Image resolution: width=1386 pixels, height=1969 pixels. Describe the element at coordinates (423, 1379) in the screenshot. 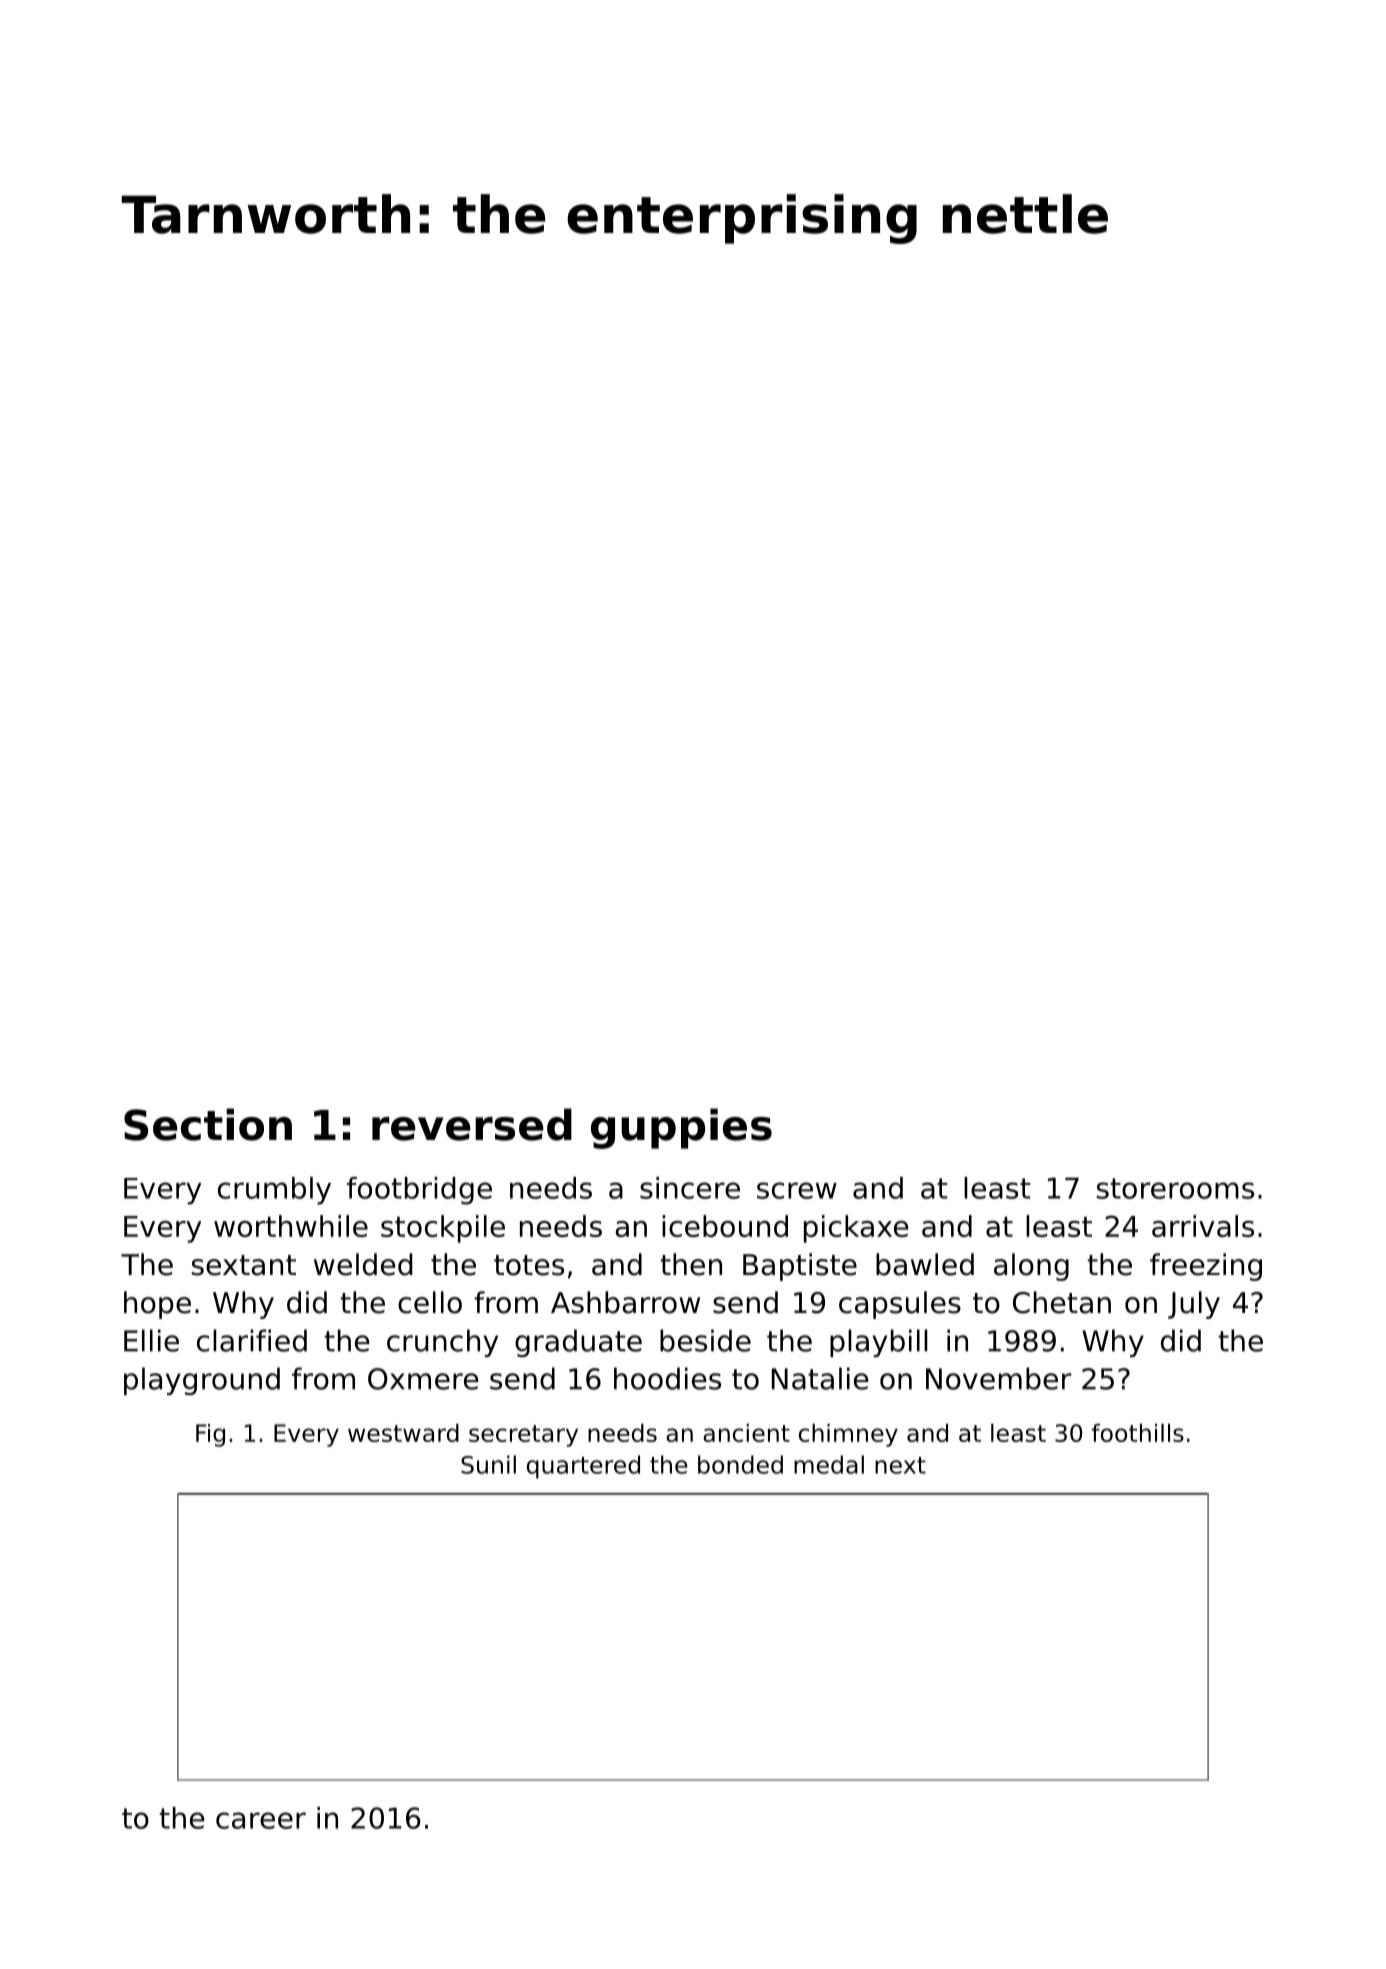

I see `Oxmere` at that location.
